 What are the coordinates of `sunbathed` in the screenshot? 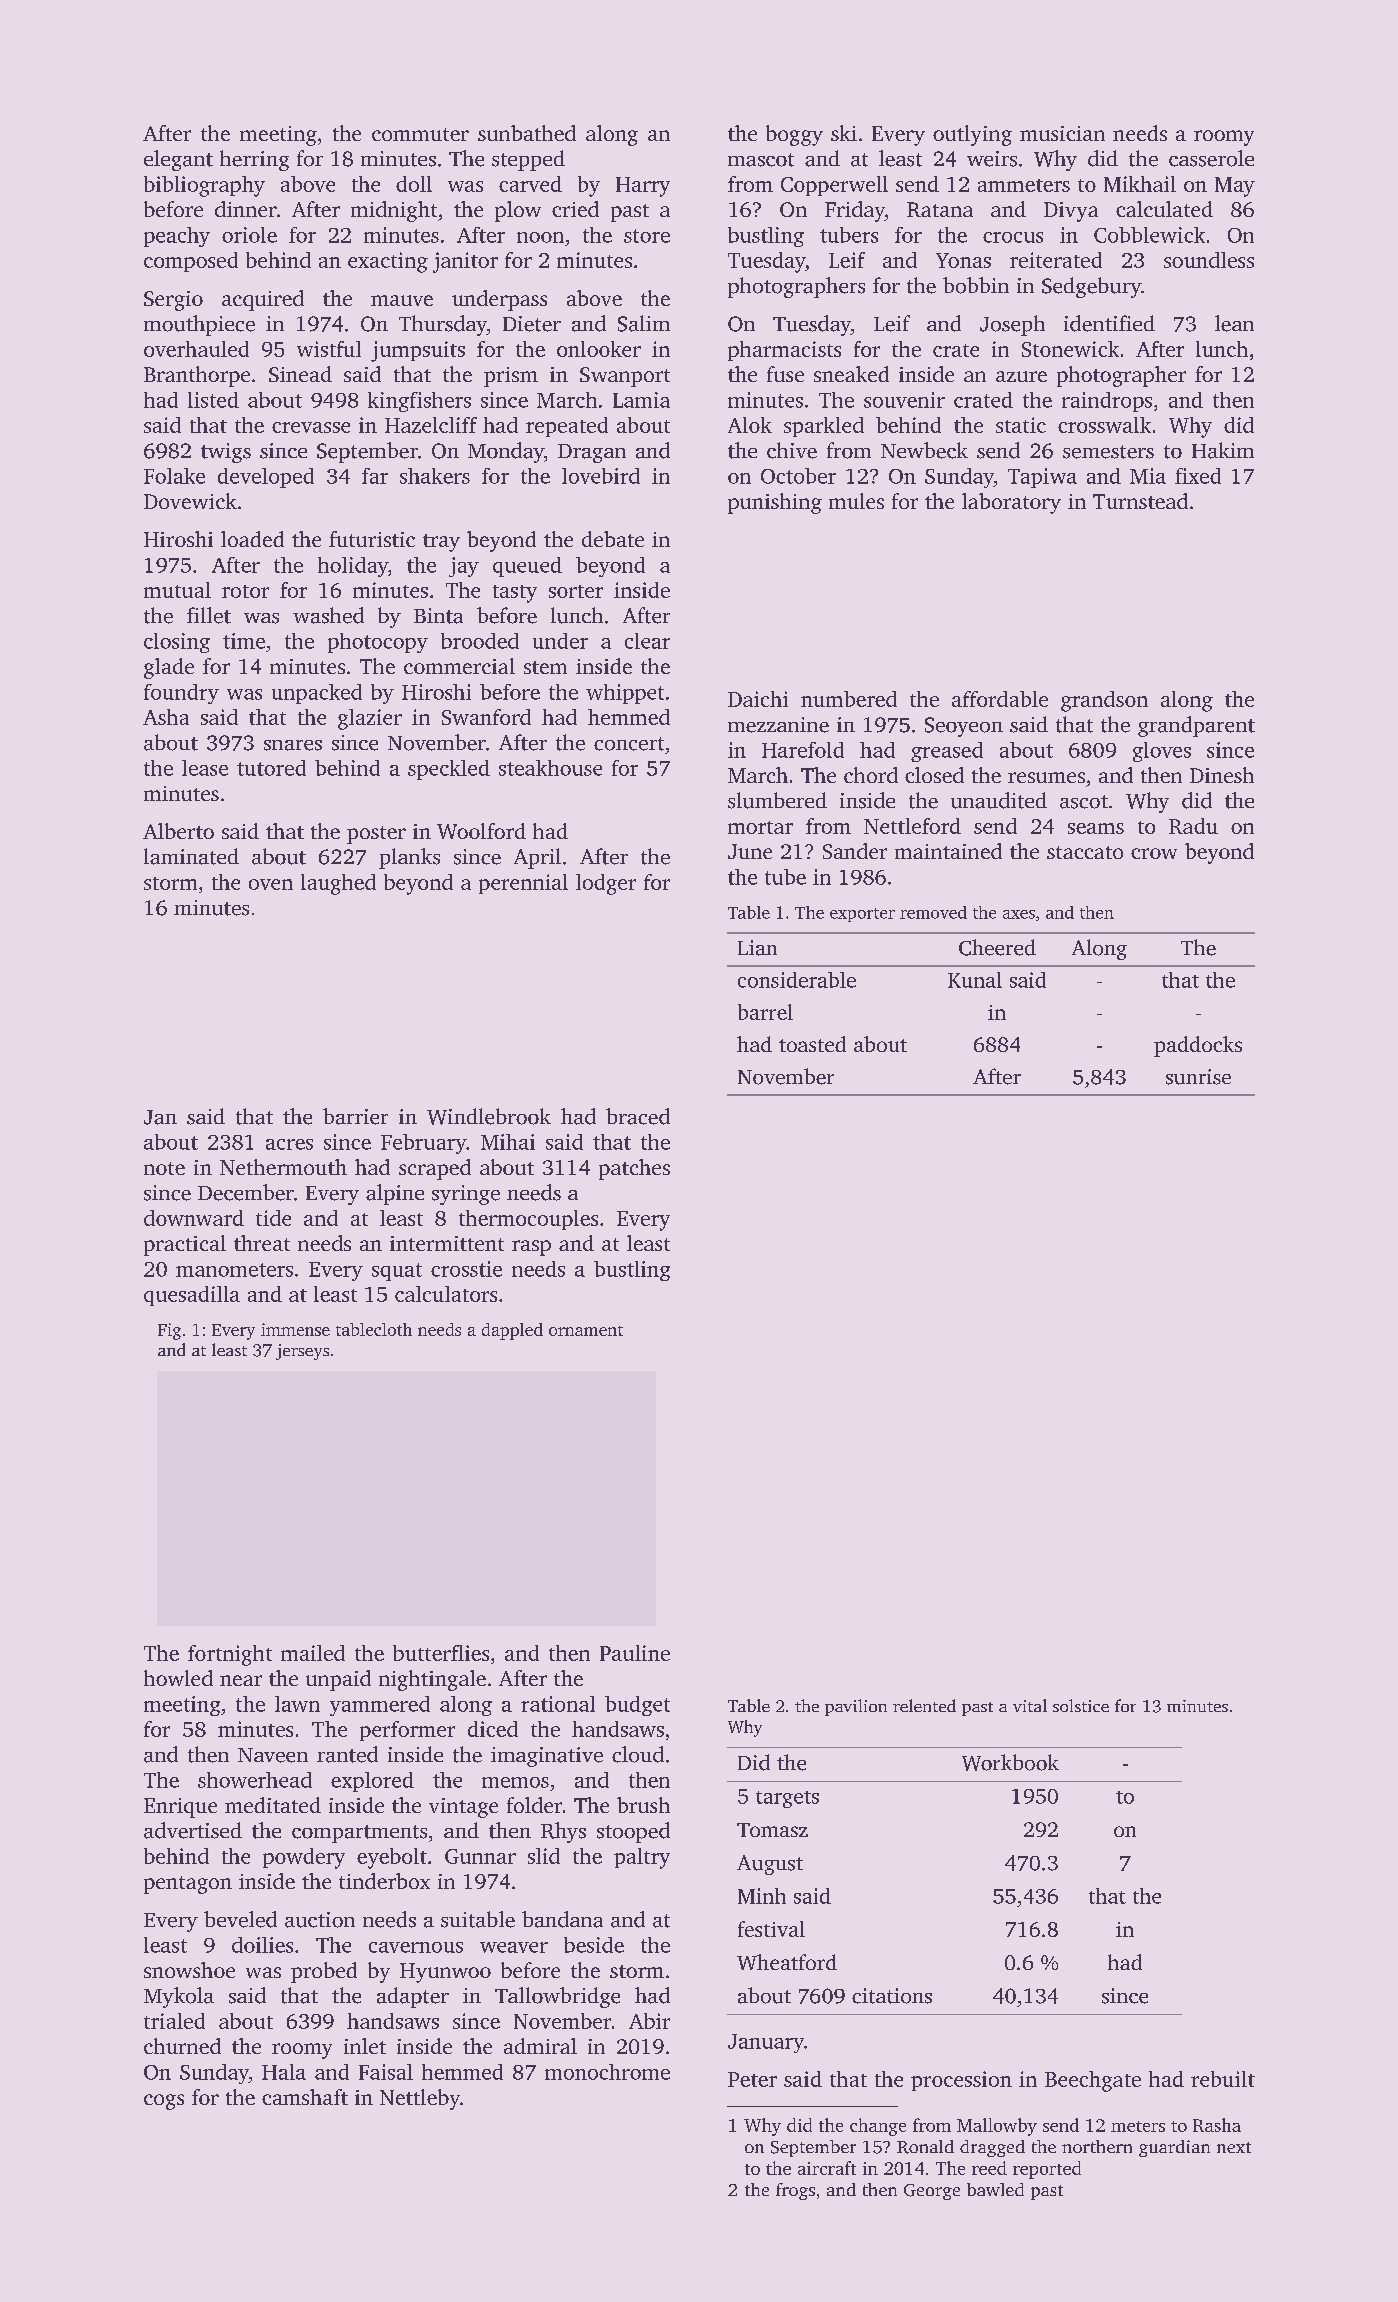 It's located at (527, 133).
